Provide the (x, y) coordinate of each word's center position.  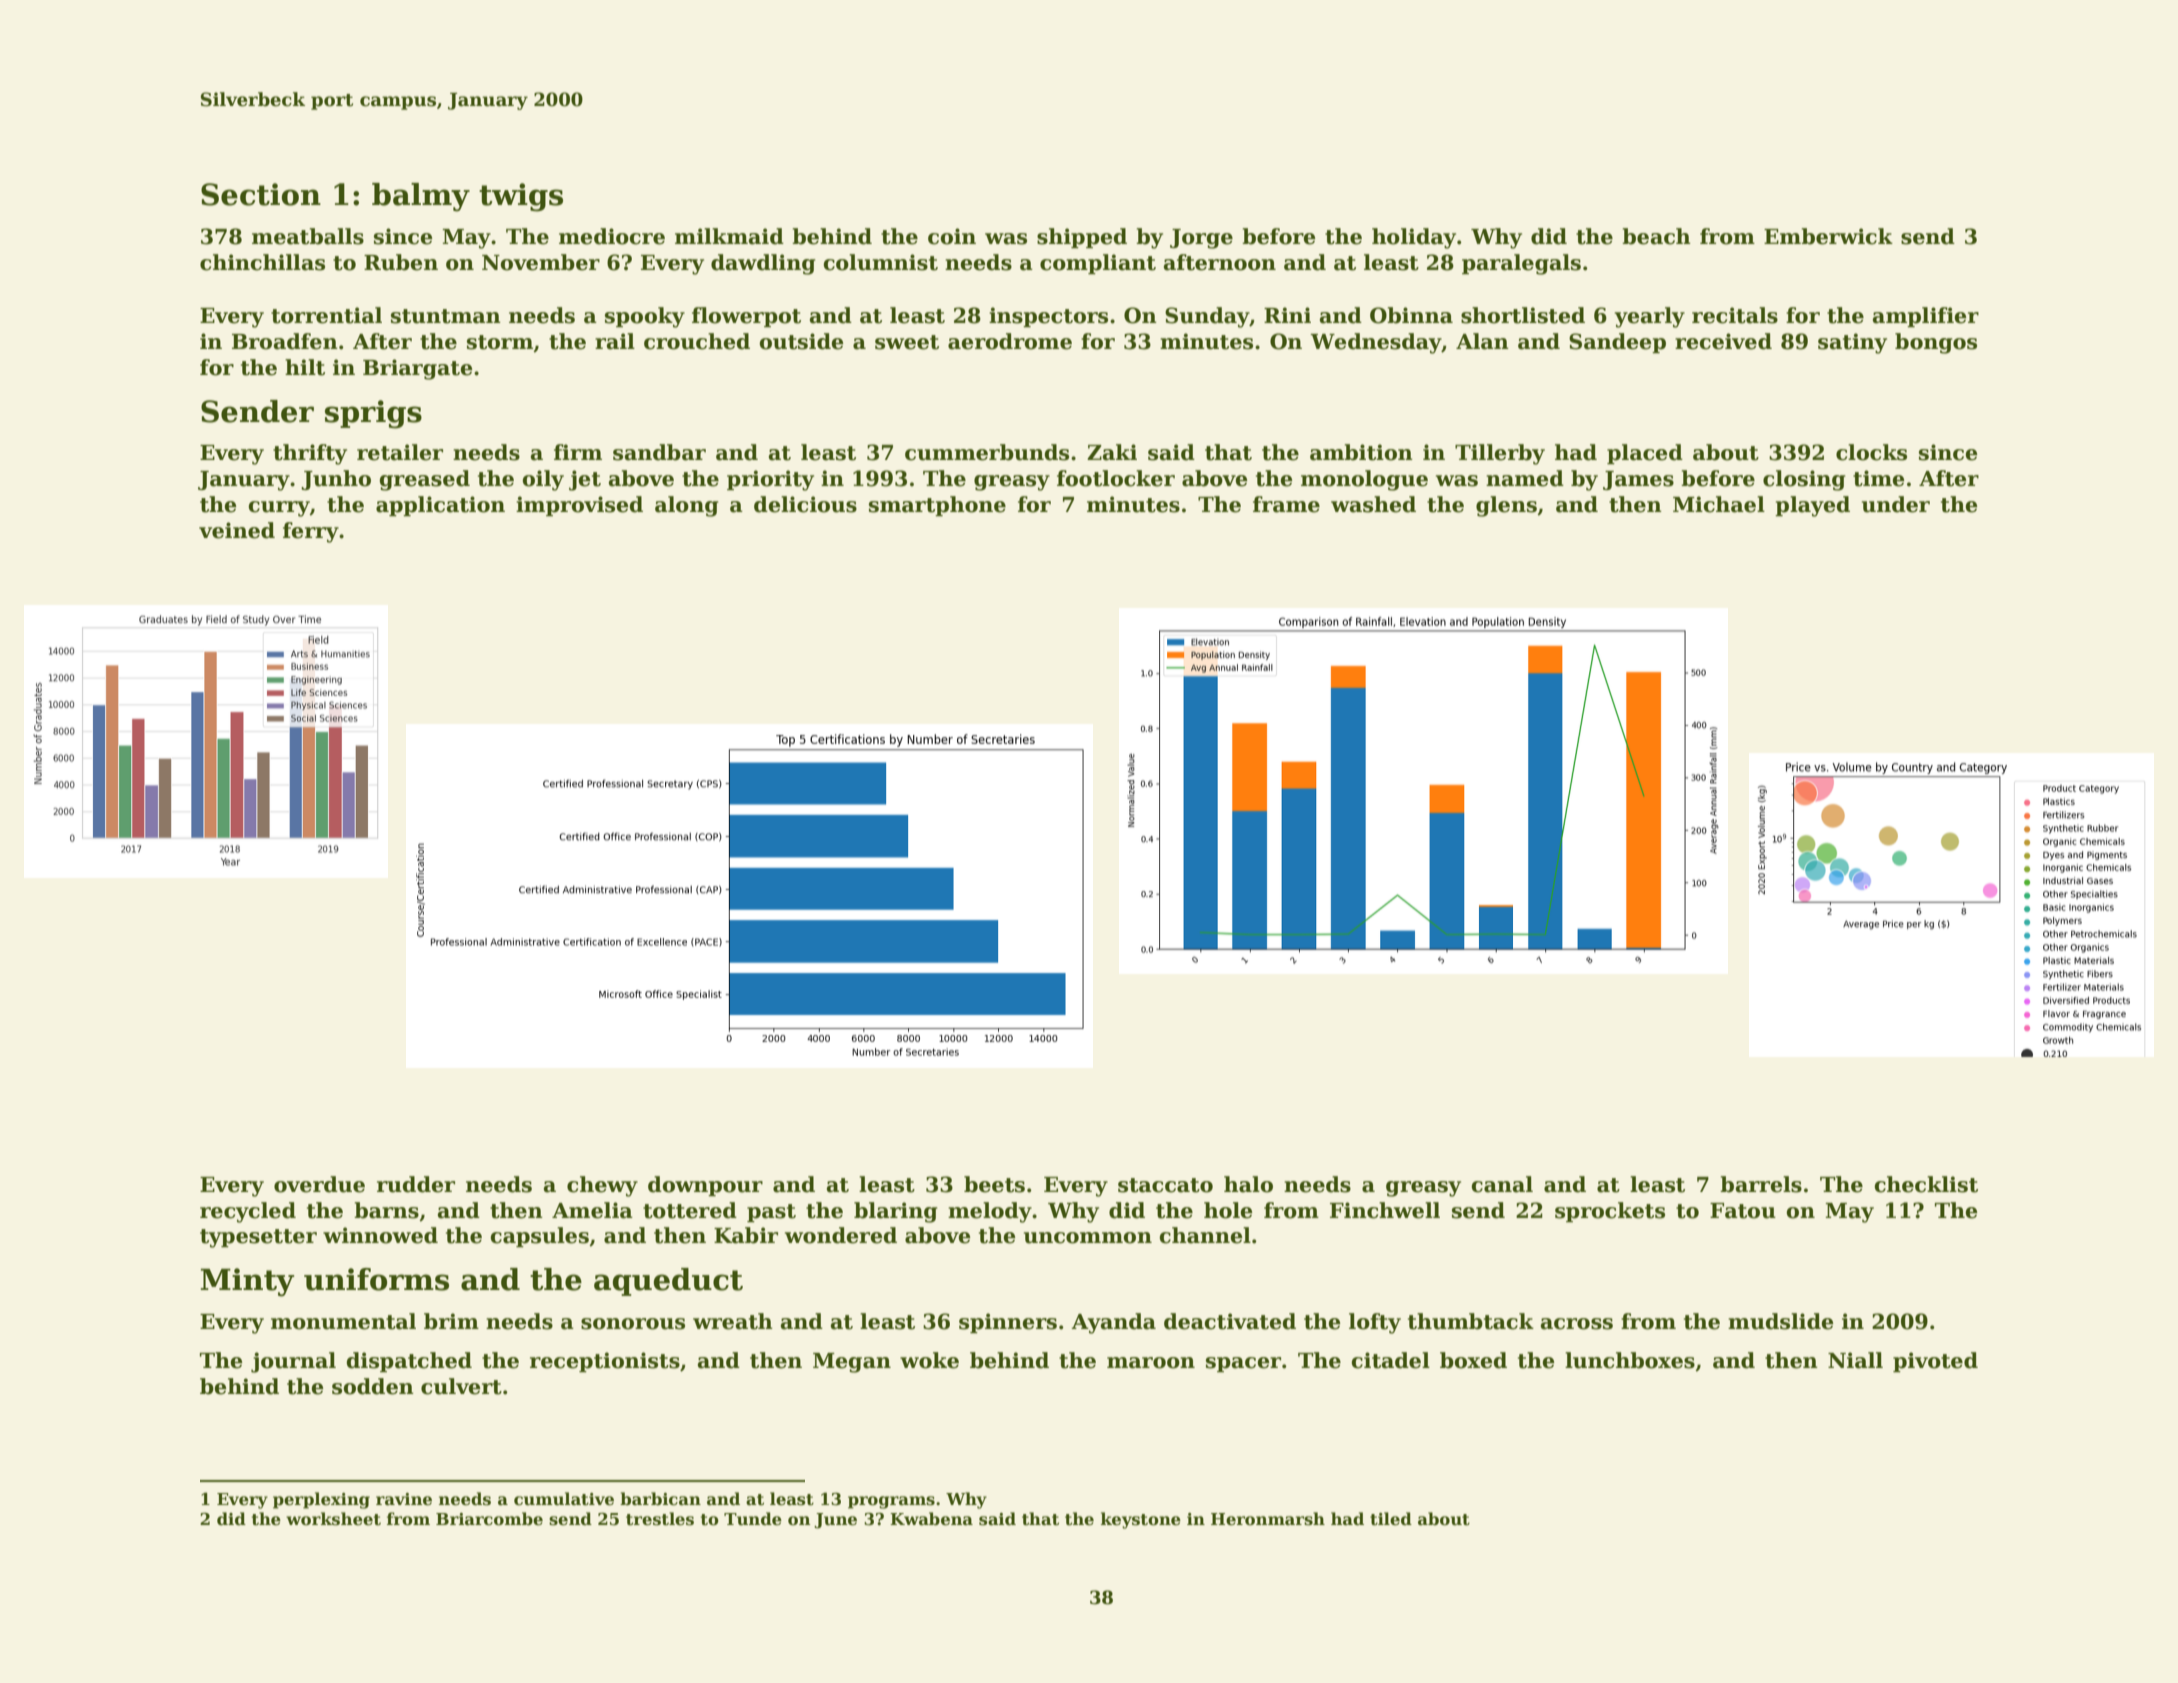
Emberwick (1828, 236)
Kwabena (931, 1519)
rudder (416, 1184)
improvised (579, 506)
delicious (805, 504)
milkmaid (729, 236)
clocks (1871, 452)
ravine (404, 1499)
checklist (1926, 1184)
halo (1248, 1184)
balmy (421, 197)
